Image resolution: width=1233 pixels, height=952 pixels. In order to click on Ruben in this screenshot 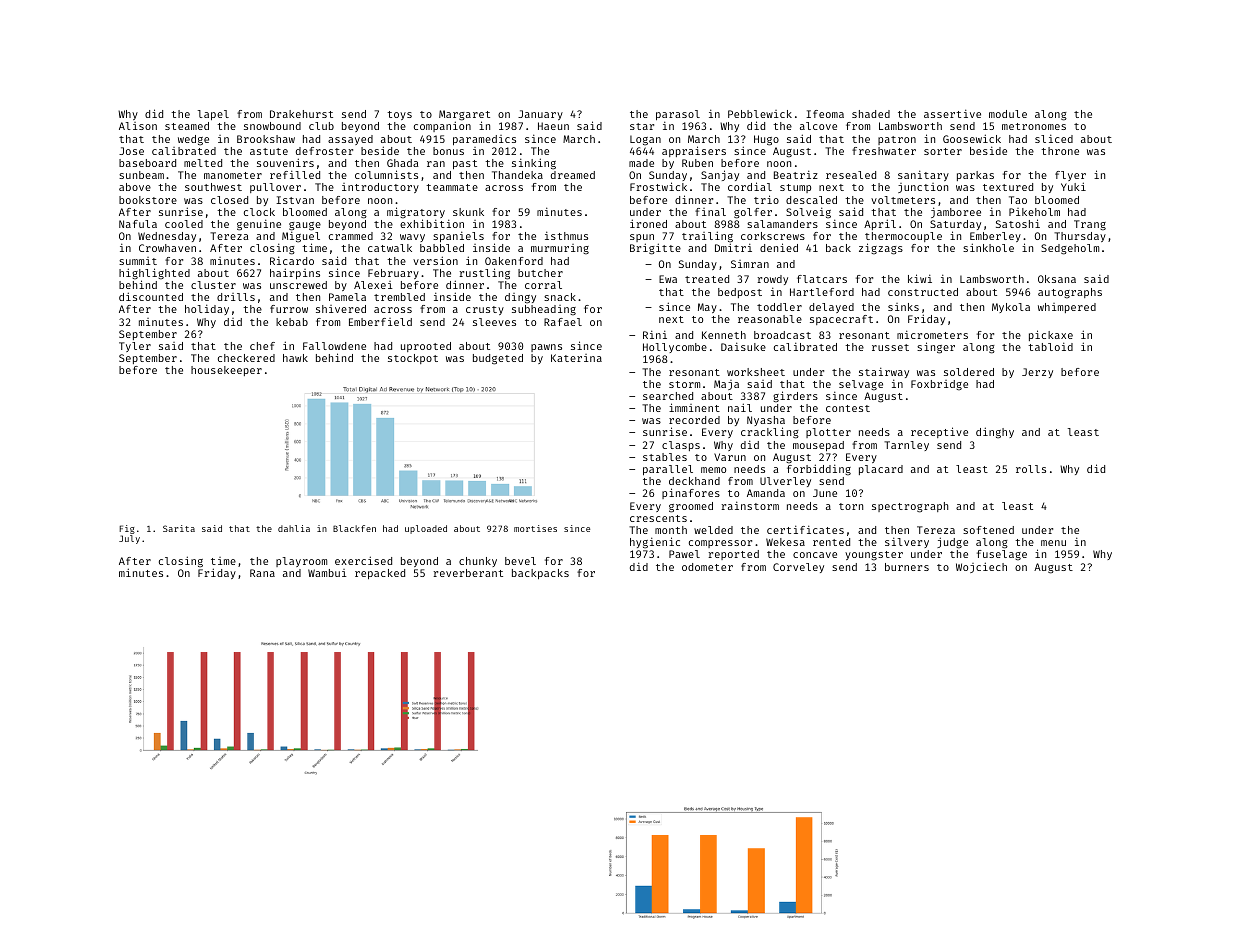, I will do `click(697, 163)`.
